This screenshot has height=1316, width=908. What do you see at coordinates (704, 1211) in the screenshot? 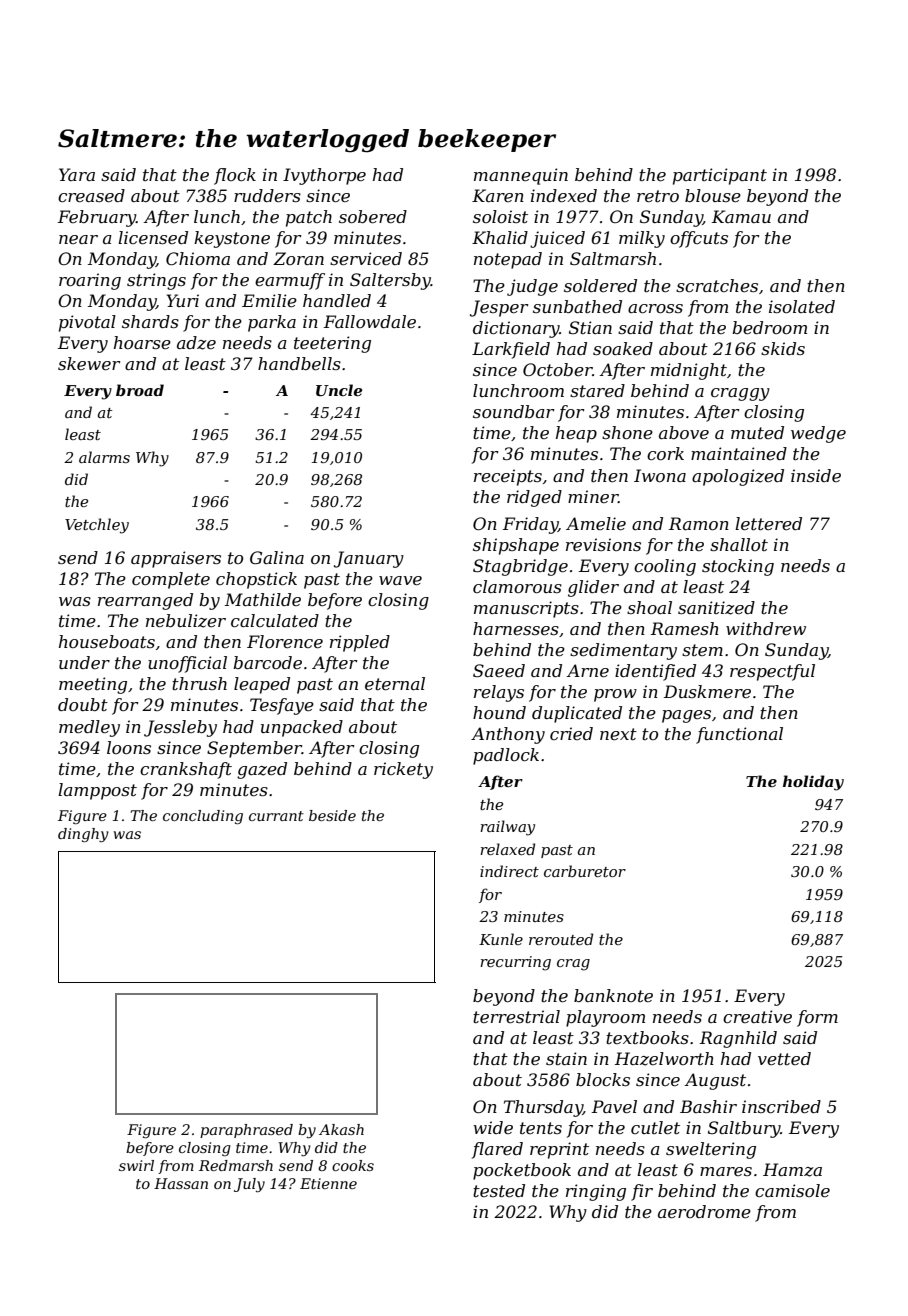
I see `aerodrome` at bounding box center [704, 1211].
